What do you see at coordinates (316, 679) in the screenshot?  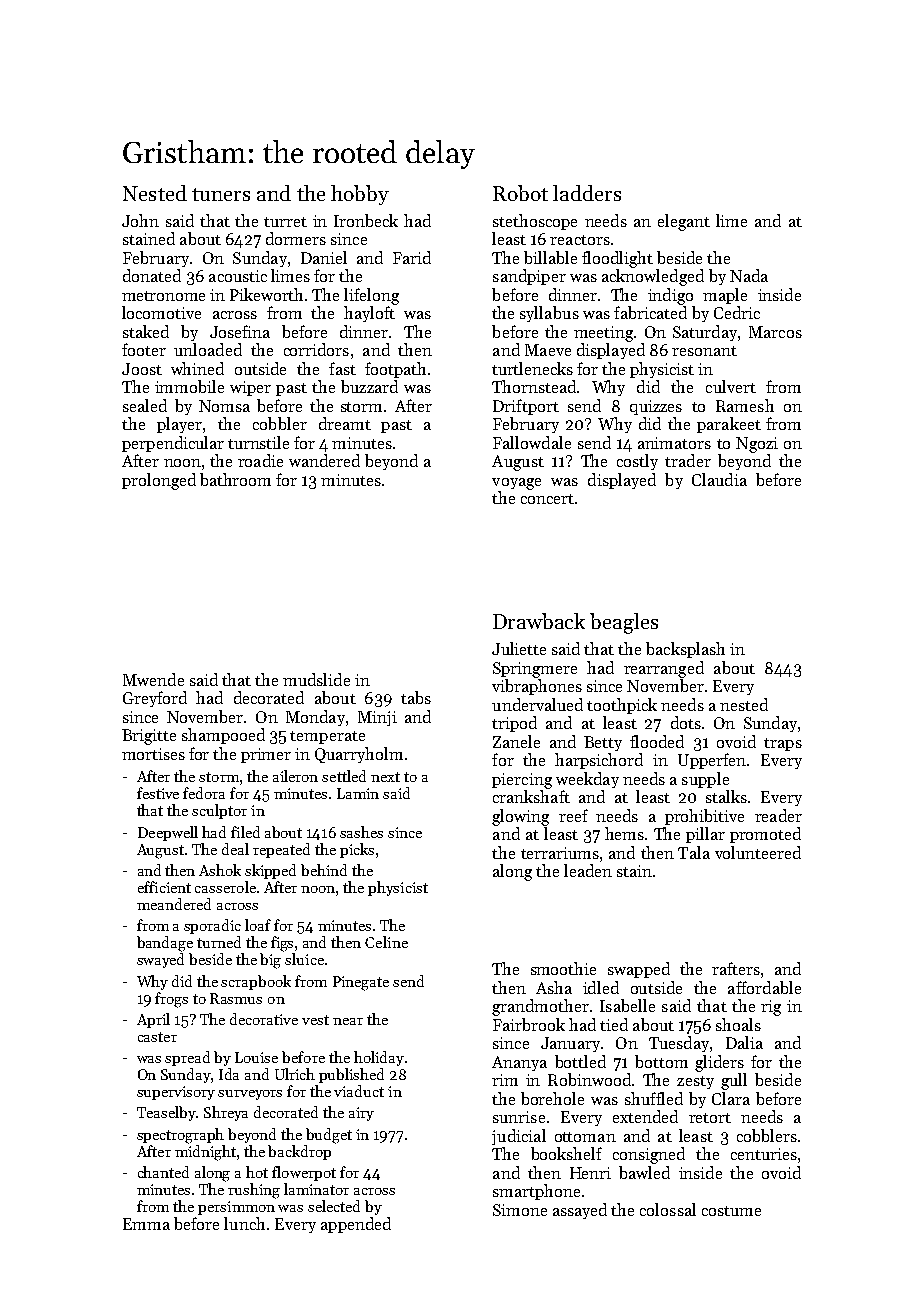 I see `mudslide` at bounding box center [316, 679].
